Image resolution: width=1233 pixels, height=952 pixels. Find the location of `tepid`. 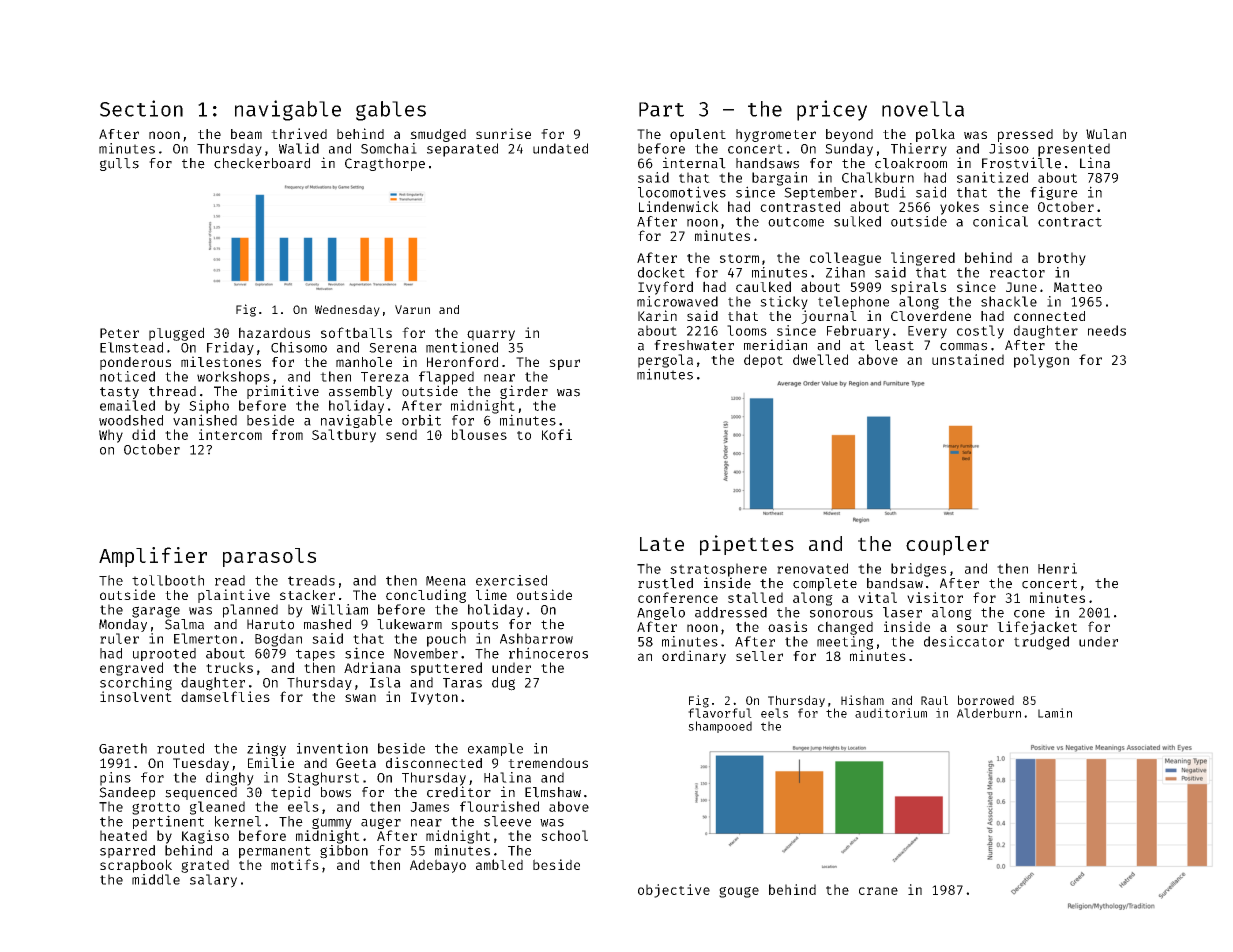

tepid is located at coordinates (290, 793).
